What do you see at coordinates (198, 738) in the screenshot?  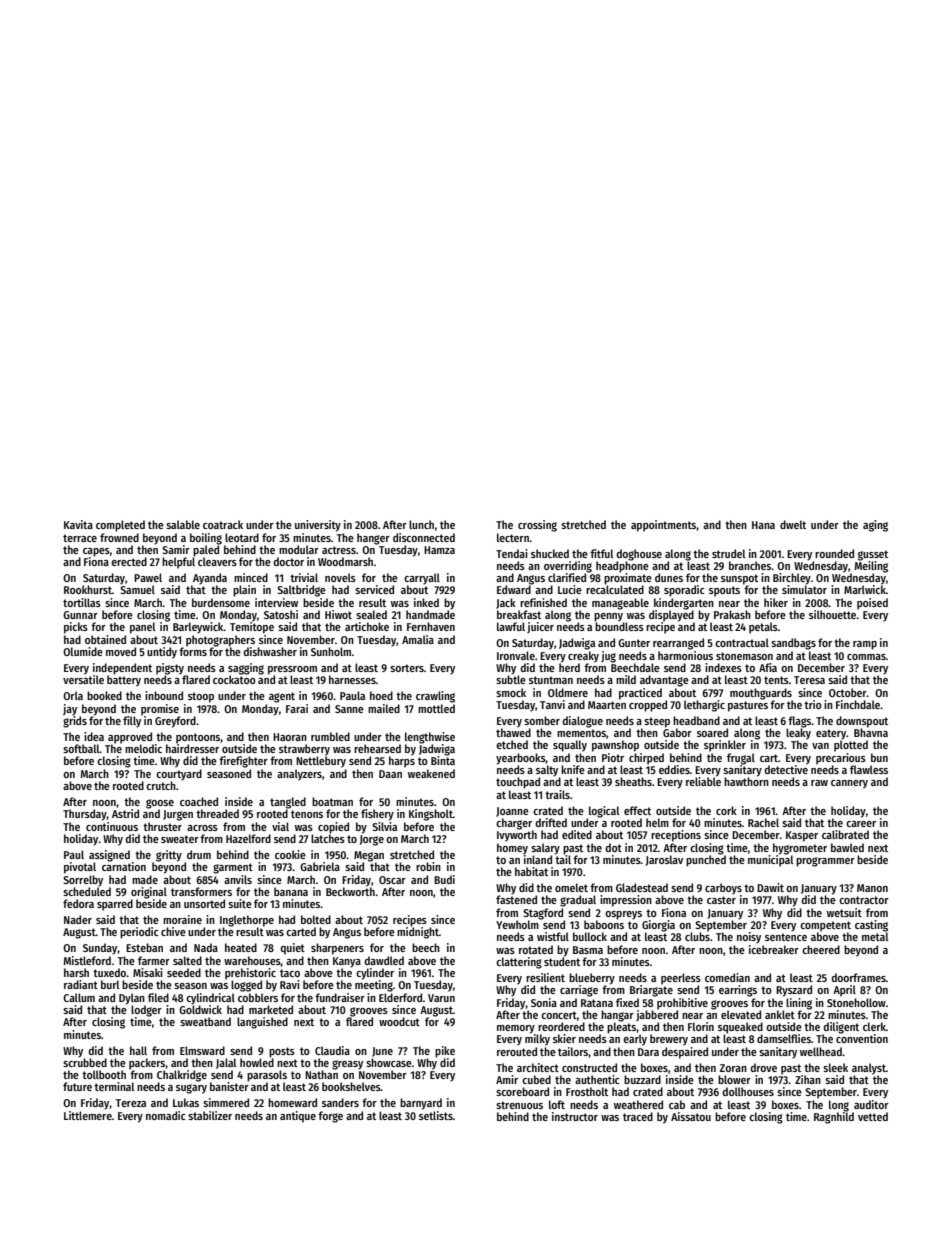 I see `pontoons` at bounding box center [198, 738].
